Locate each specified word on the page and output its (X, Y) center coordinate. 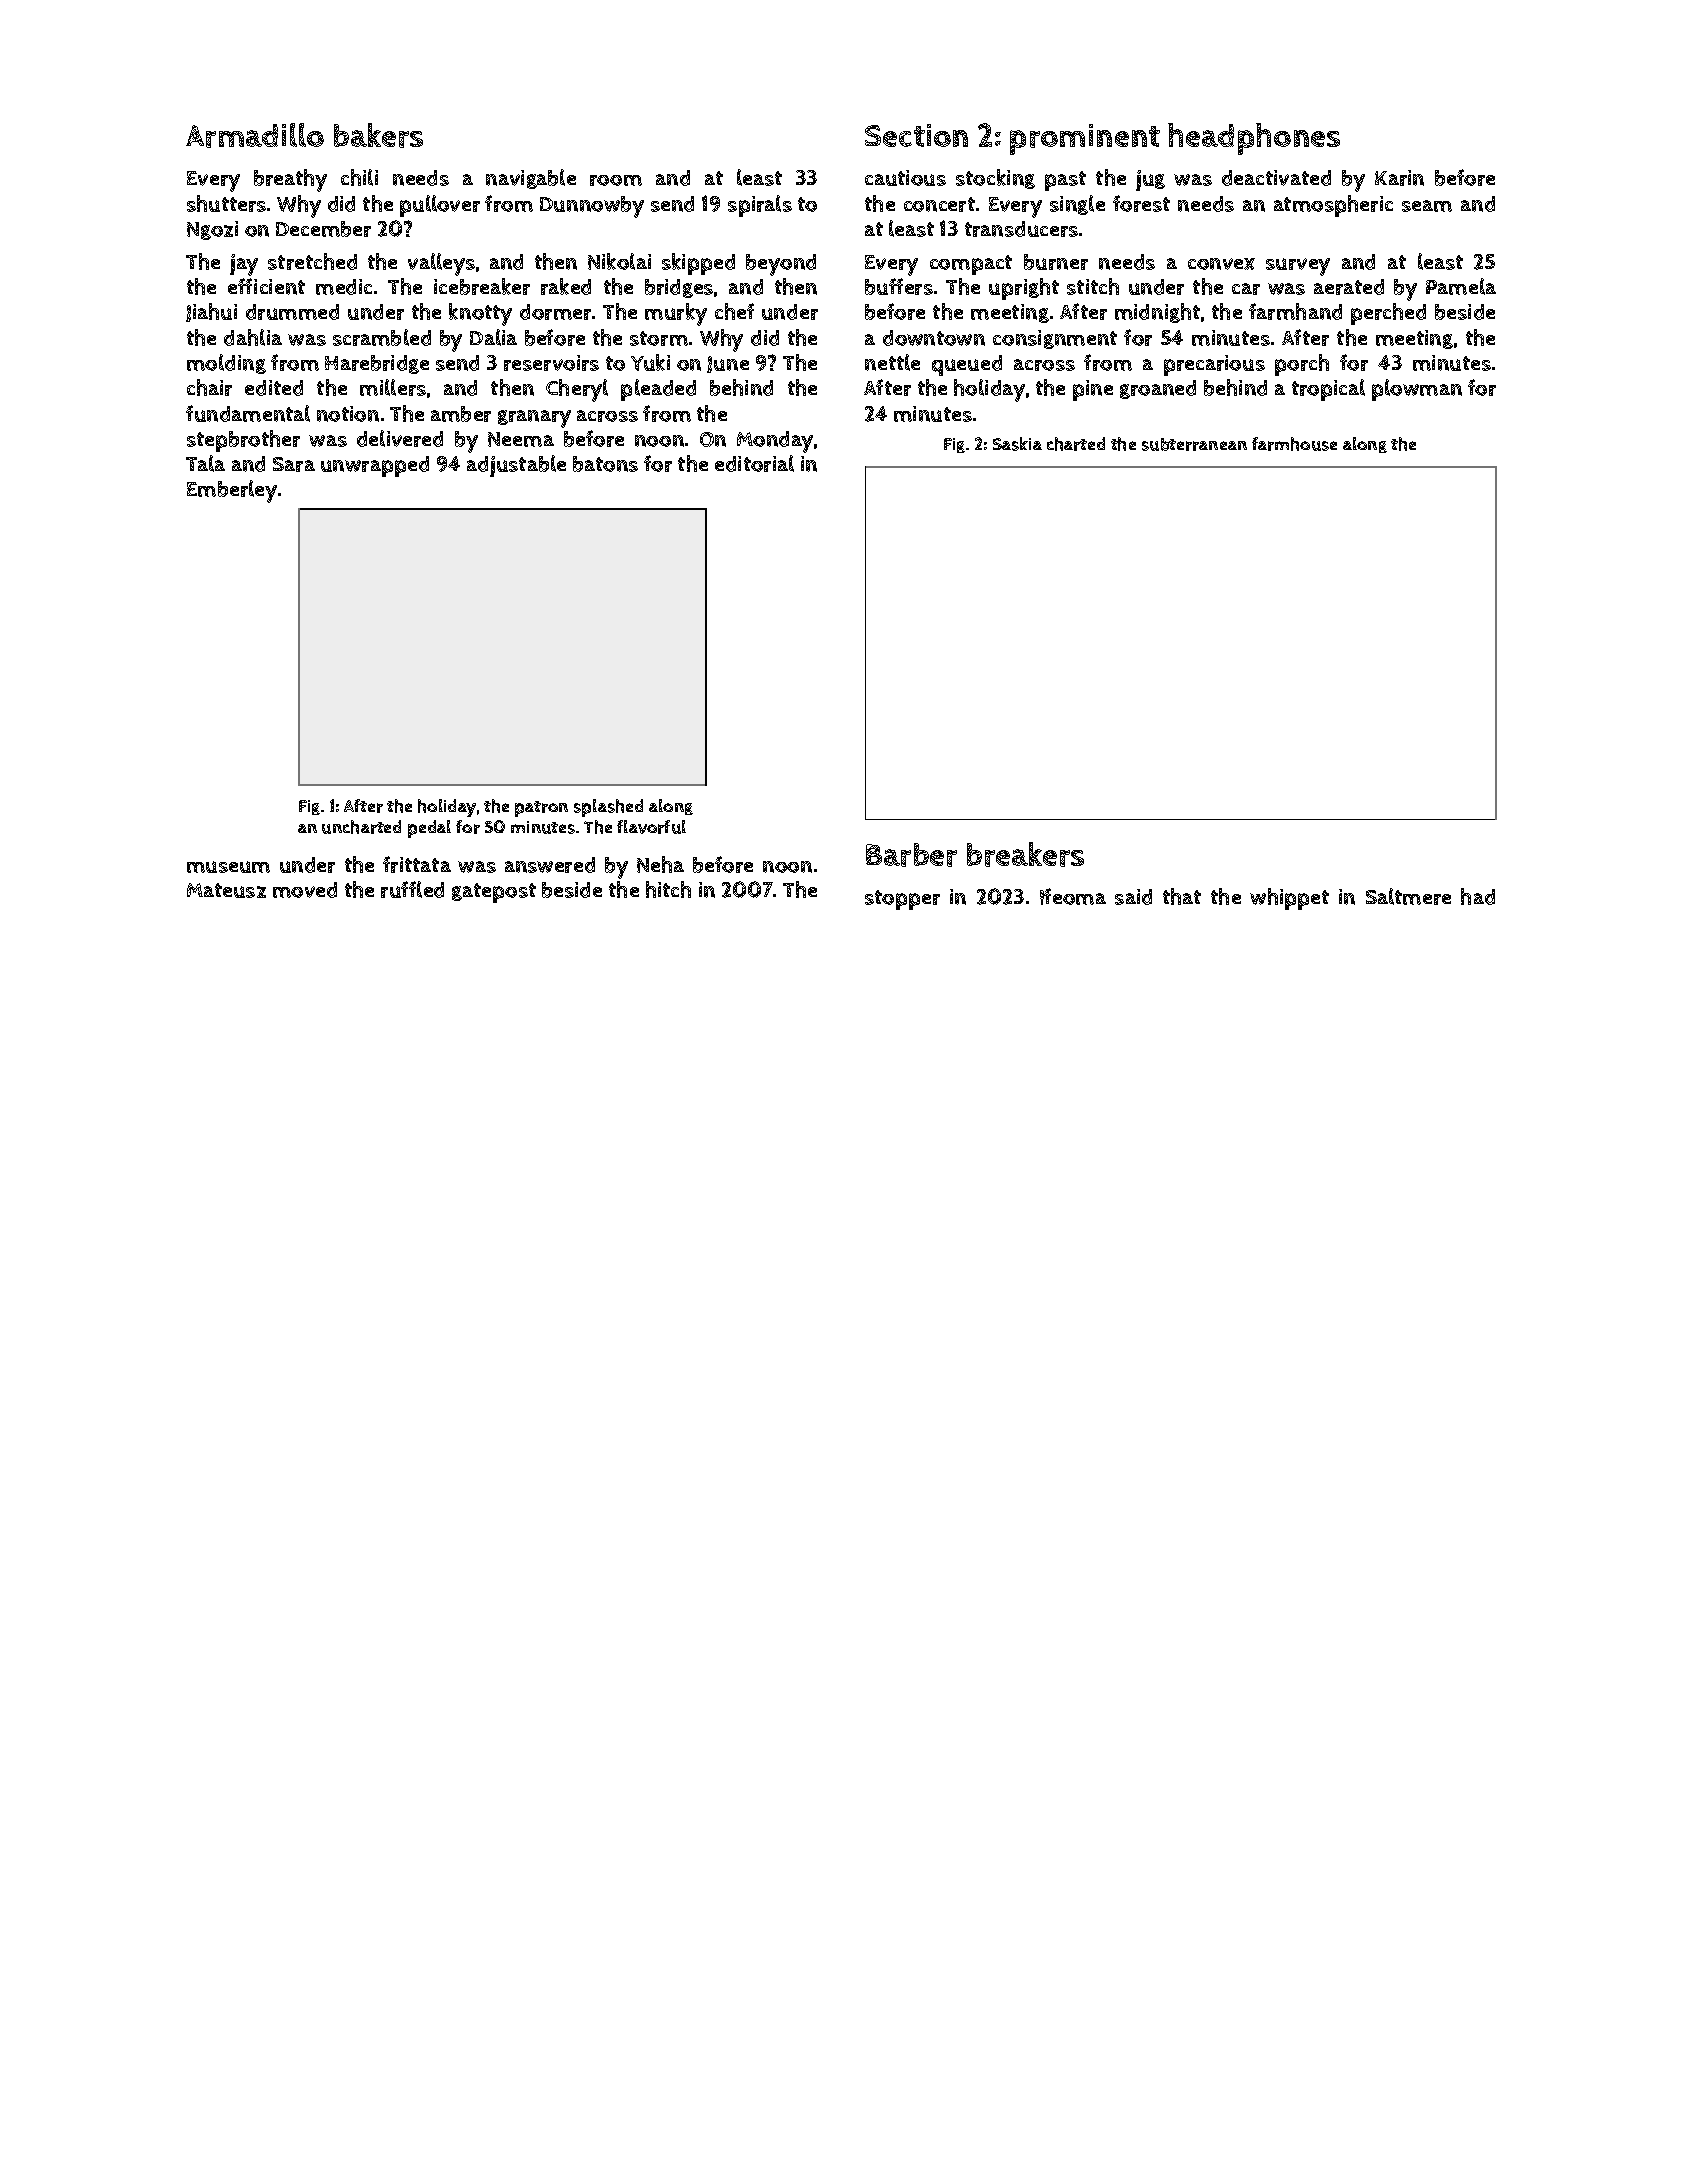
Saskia (1017, 444)
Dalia (493, 337)
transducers (1021, 229)
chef (734, 311)
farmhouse (1294, 444)
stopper (902, 900)
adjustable (516, 466)
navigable (531, 179)
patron (541, 809)
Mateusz (226, 890)
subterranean (1194, 444)
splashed (608, 808)
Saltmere (1408, 896)
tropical (1328, 390)
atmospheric (1333, 206)
